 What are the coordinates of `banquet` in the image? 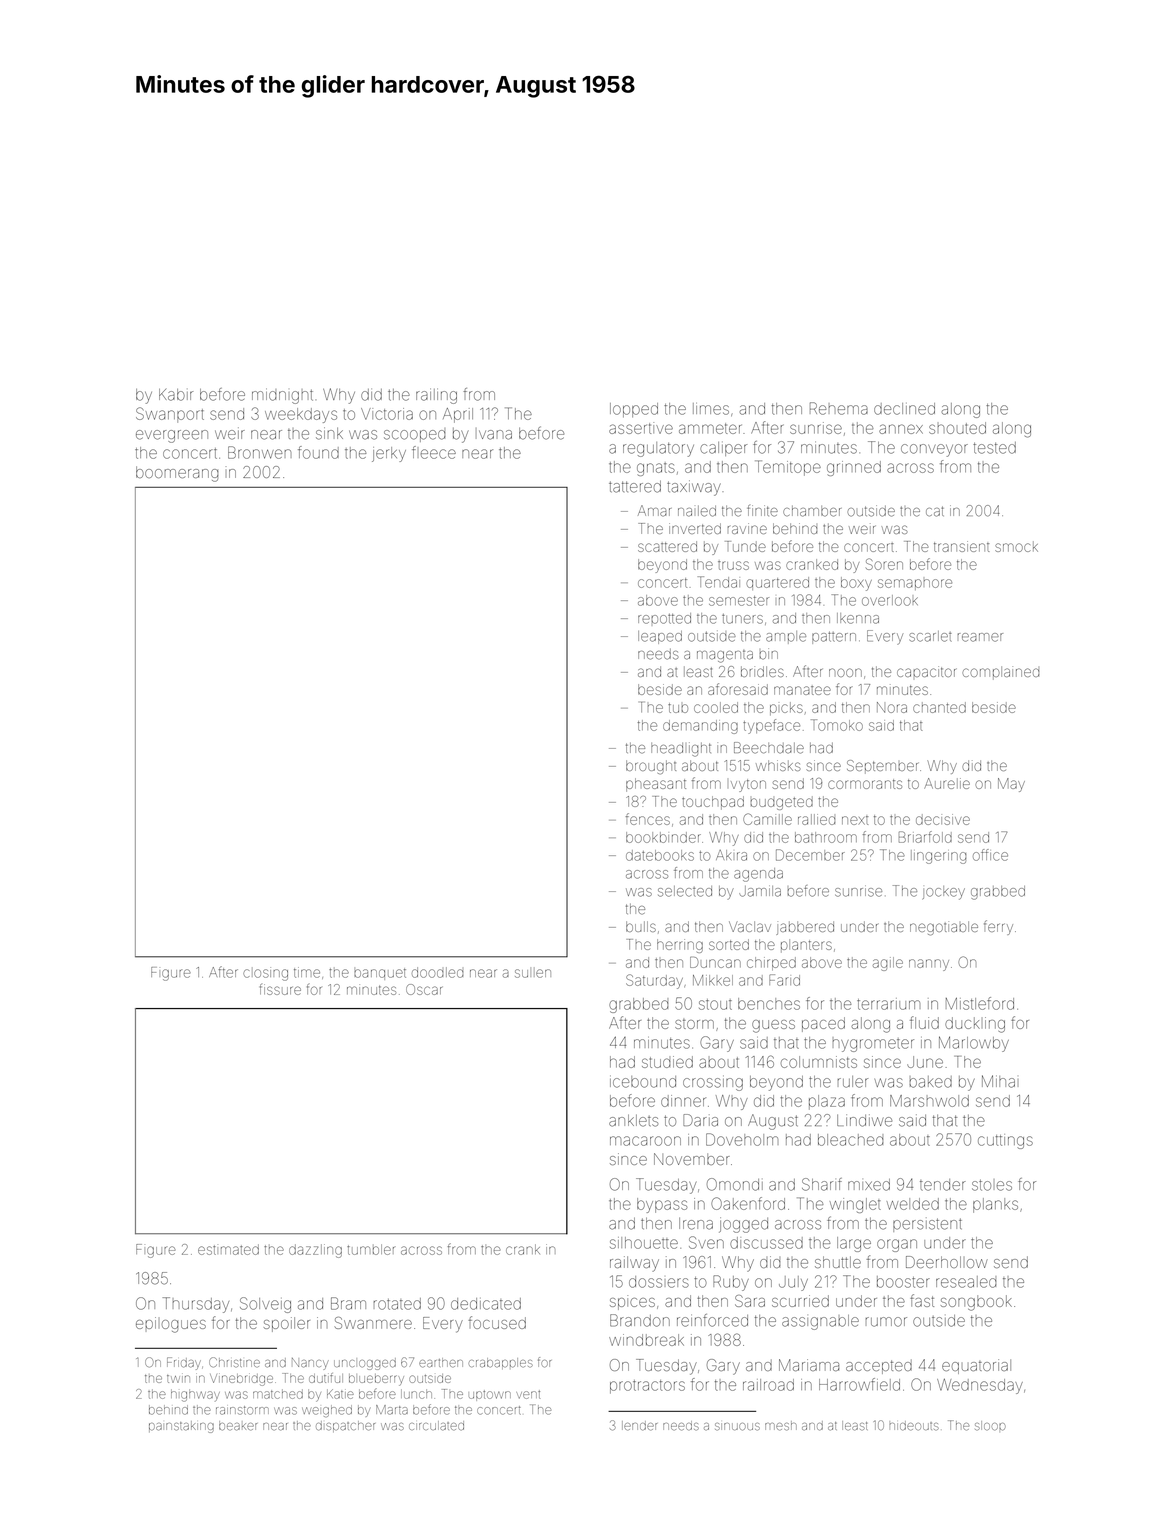 It's located at (380, 974).
